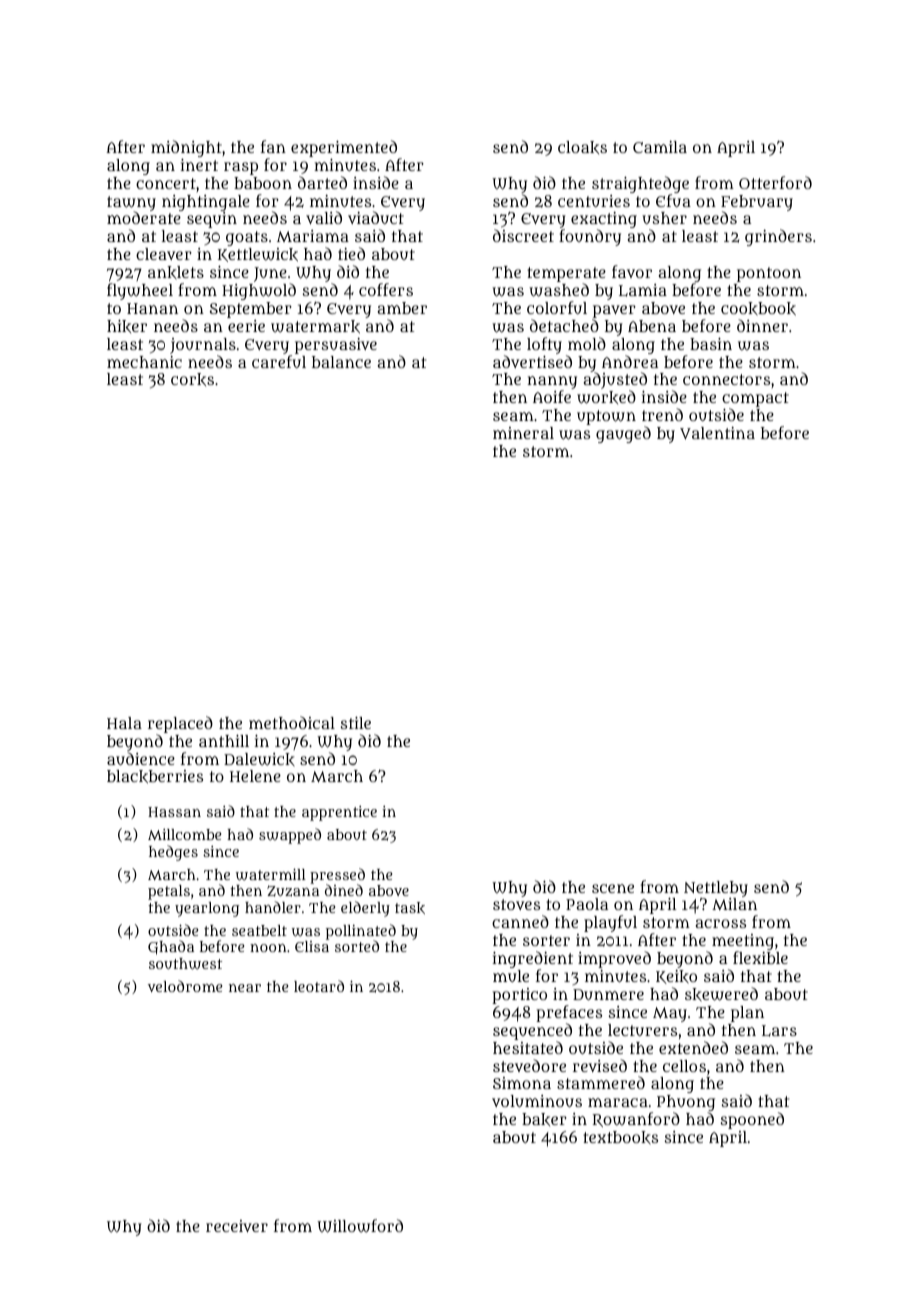 This page has height=1311, width=924. Describe the element at coordinates (237, 1226) in the page. I see `receiver` at that location.
